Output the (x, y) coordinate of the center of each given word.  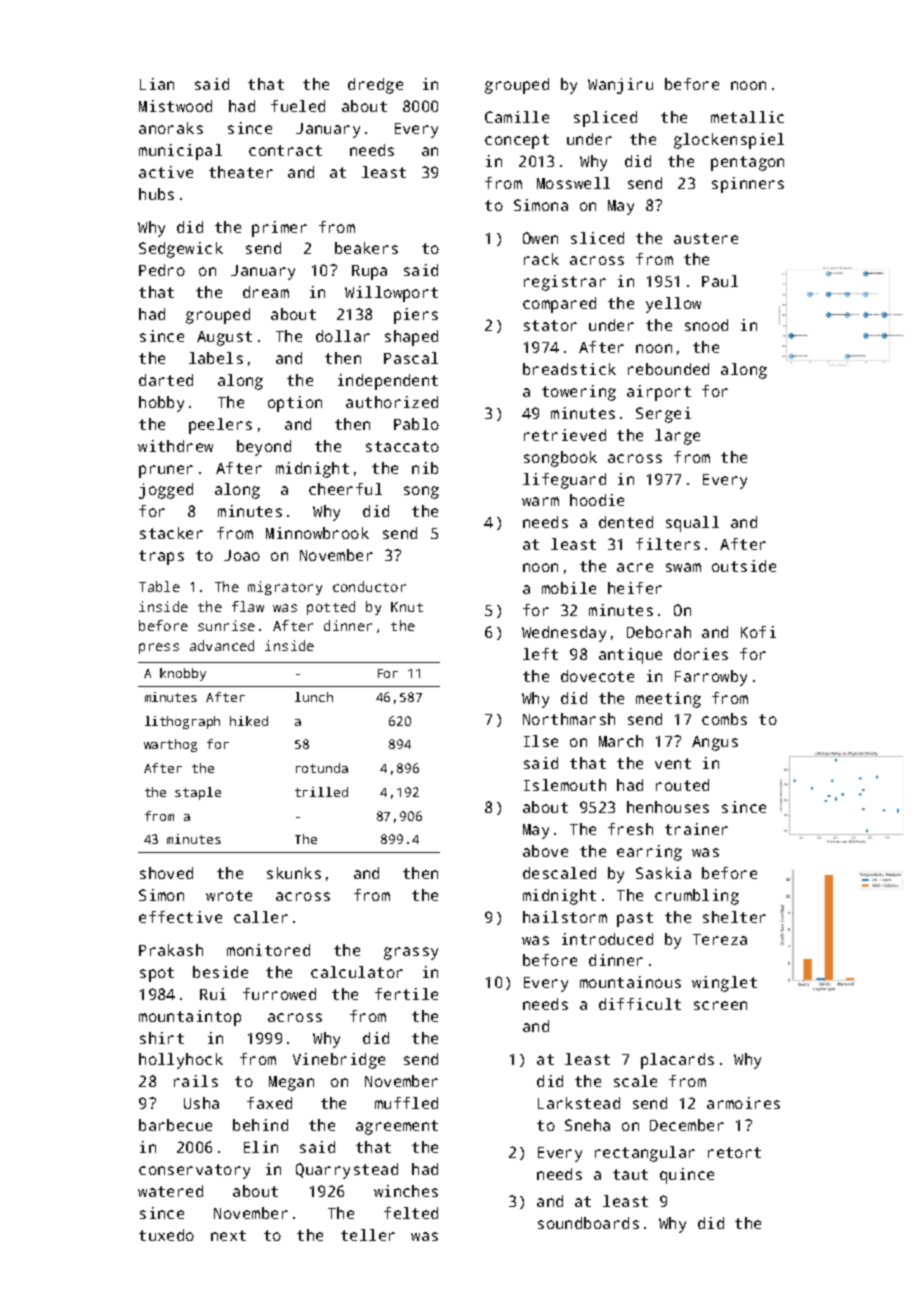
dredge (375, 86)
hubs (156, 194)
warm (540, 501)
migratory (285, 588)
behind (260, 1125)
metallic (747, 117)
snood (706, 325)
